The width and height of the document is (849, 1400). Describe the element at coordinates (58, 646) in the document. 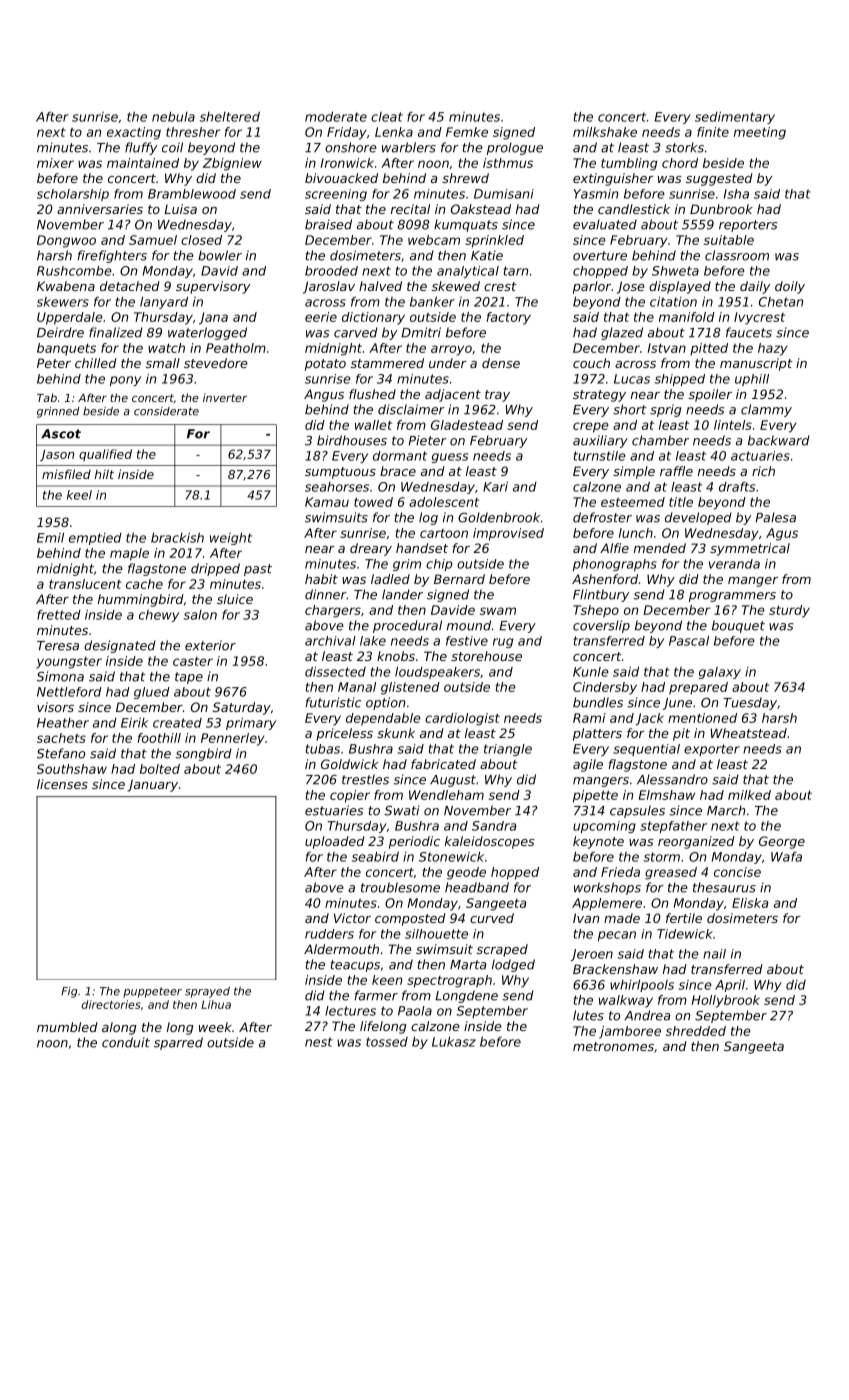

I see `Teresa` at that location.
